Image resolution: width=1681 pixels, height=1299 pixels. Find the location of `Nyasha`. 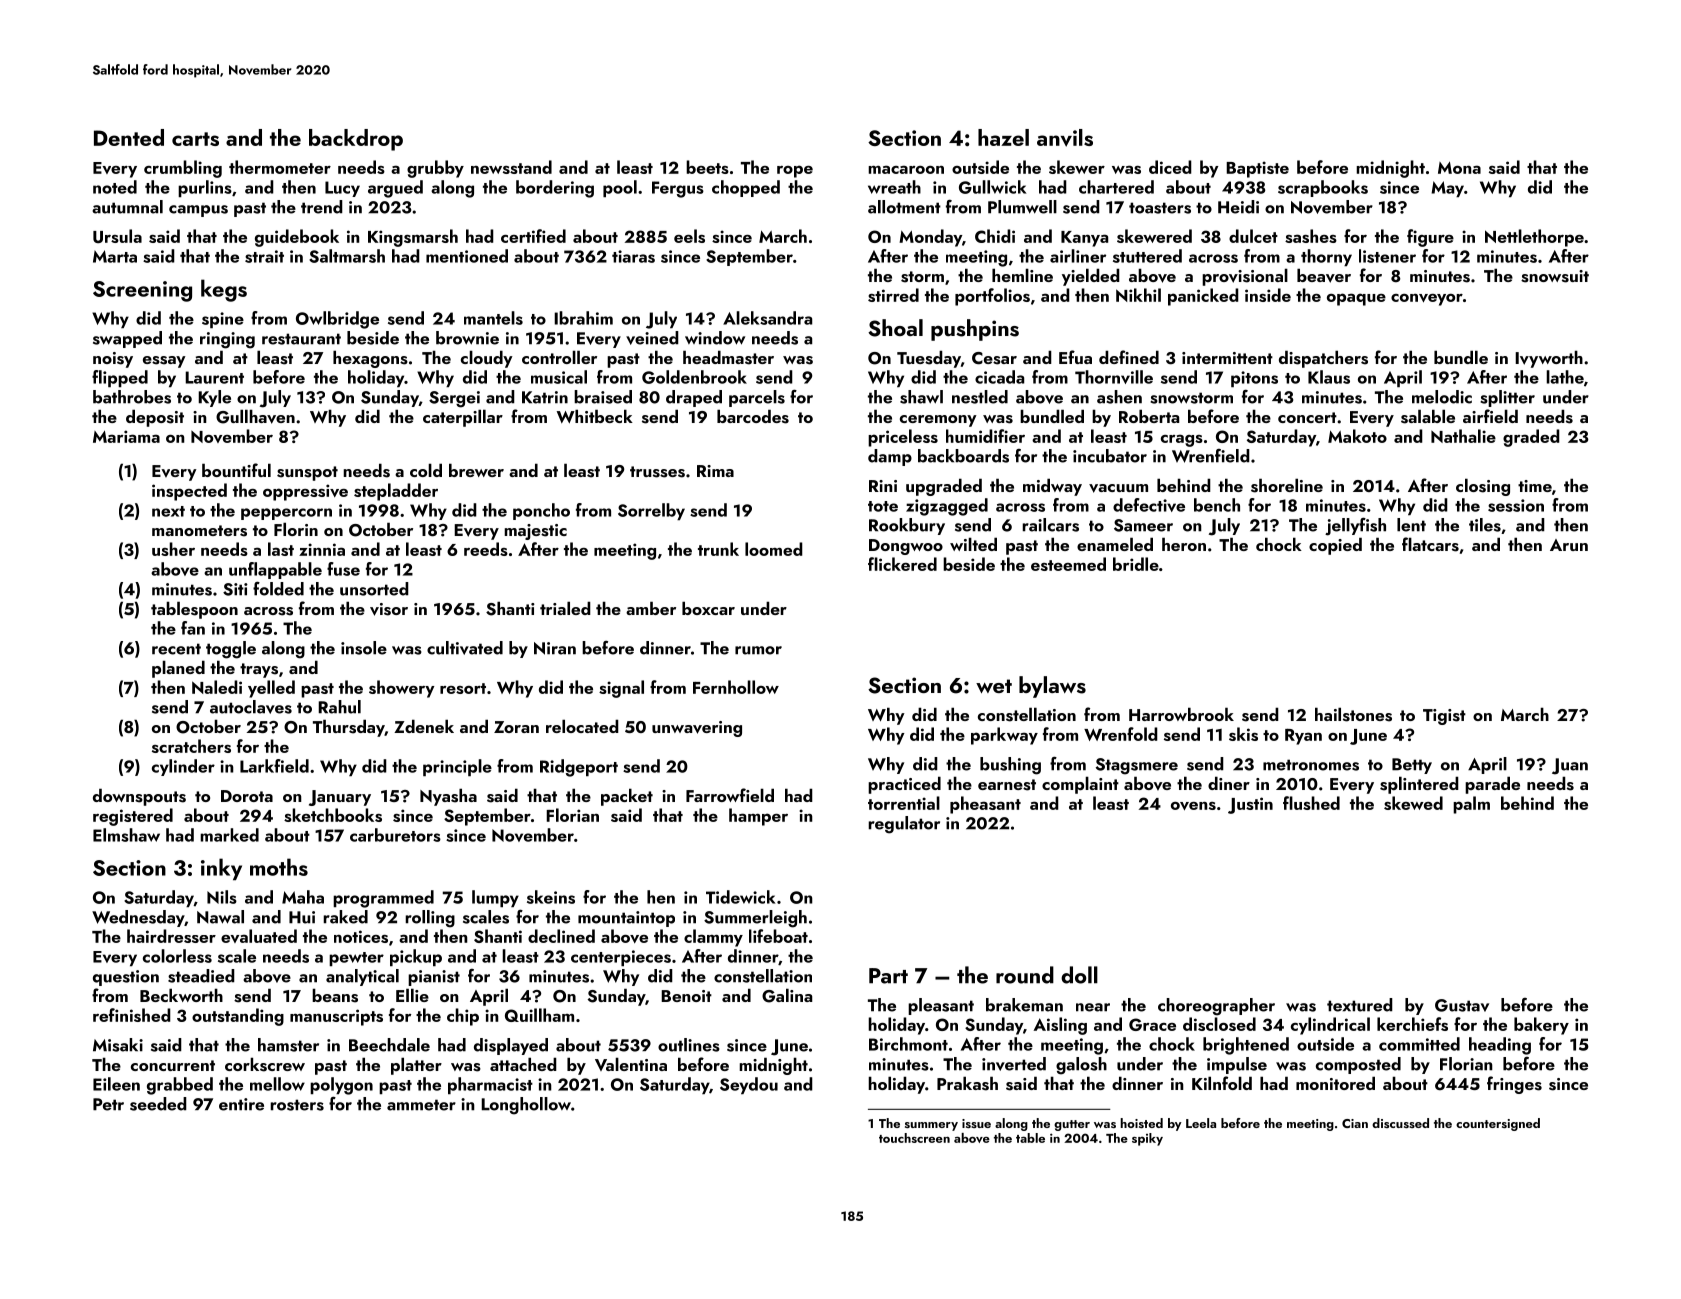

Nyasha is located at coordinates (448, 797).
